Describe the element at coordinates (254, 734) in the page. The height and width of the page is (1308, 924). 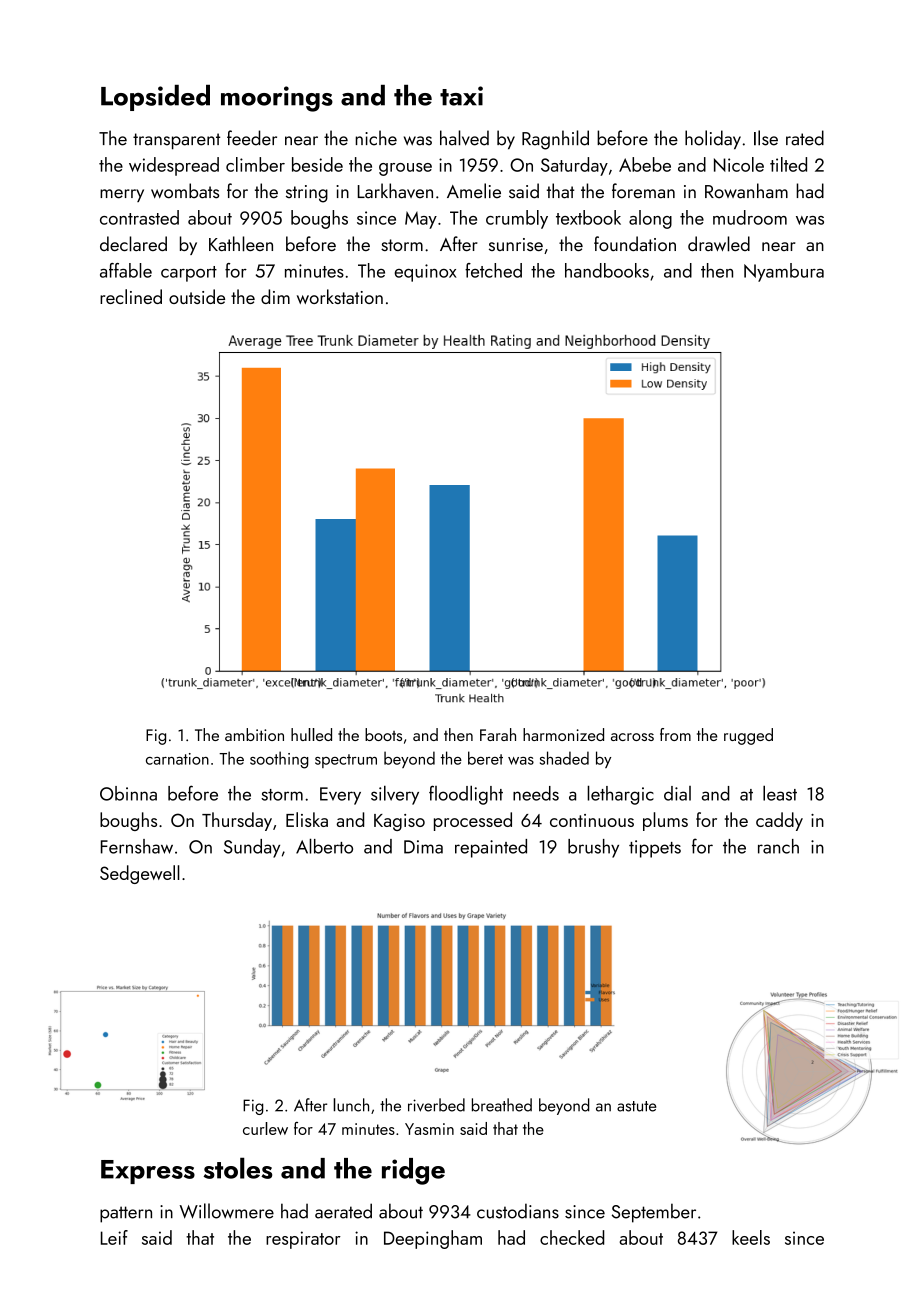
I see `ambition` at that location.
